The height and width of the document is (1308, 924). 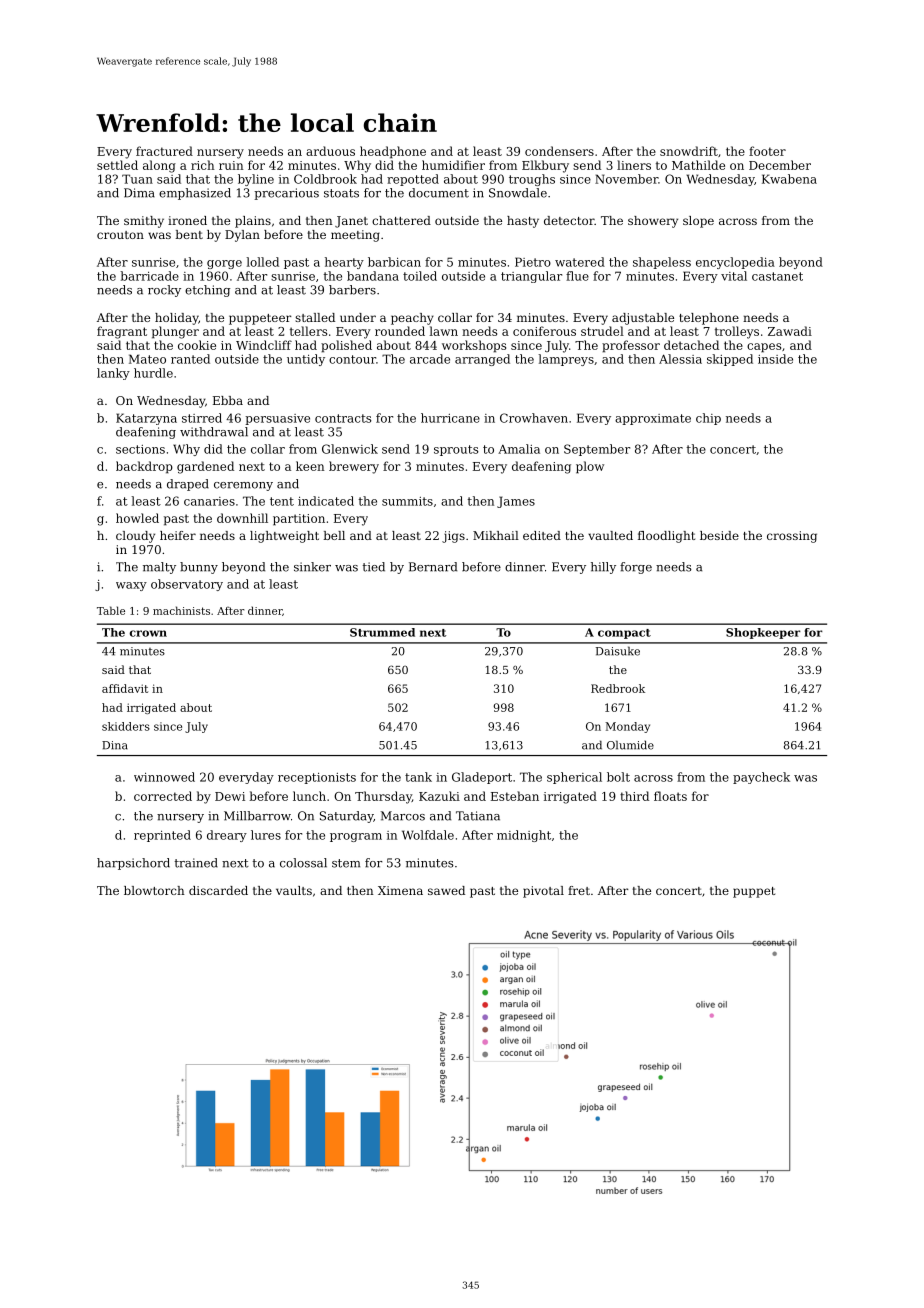 What do you see at coordinates (195, 194) in the document?
I see `emphasized` at bounding box center [195, 194].
